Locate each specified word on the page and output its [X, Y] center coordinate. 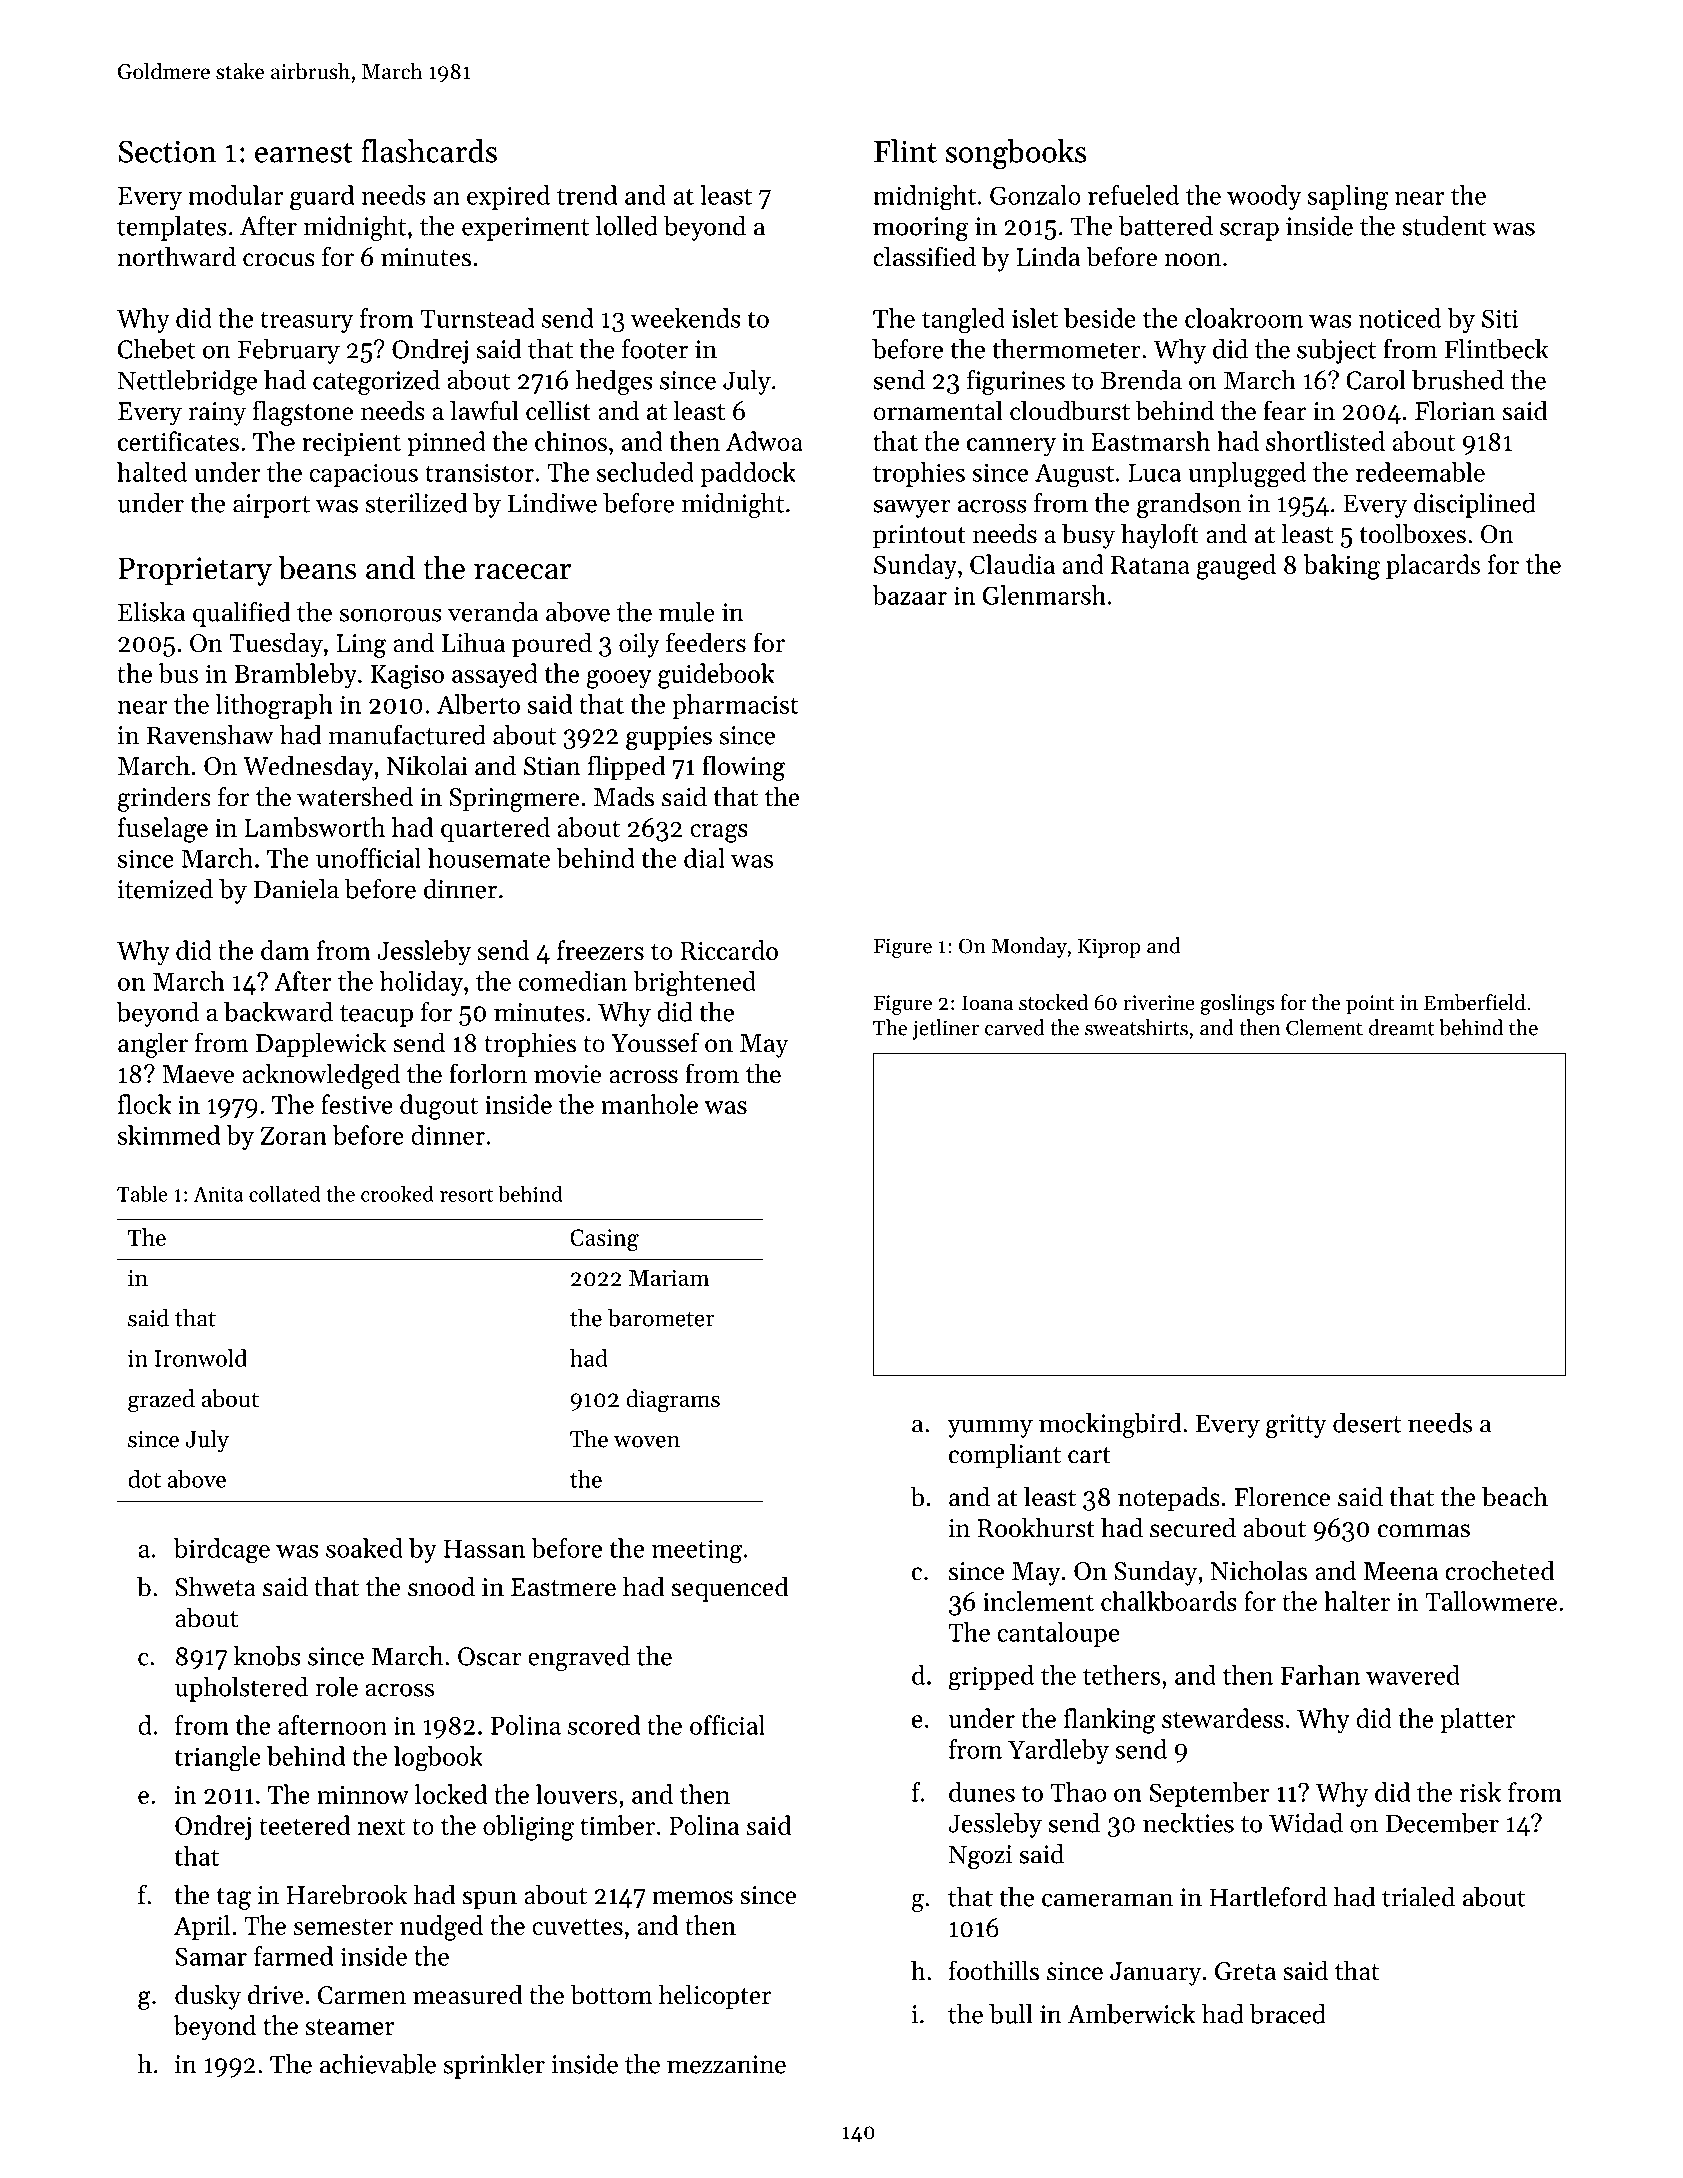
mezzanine [726, 2064]
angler [153, 1045]
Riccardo [729, 950]
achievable [378, 2064]
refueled [1133, 195]
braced [1288, 2014]
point [1370, 1005]
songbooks [1016, 154]
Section [167, 151]
